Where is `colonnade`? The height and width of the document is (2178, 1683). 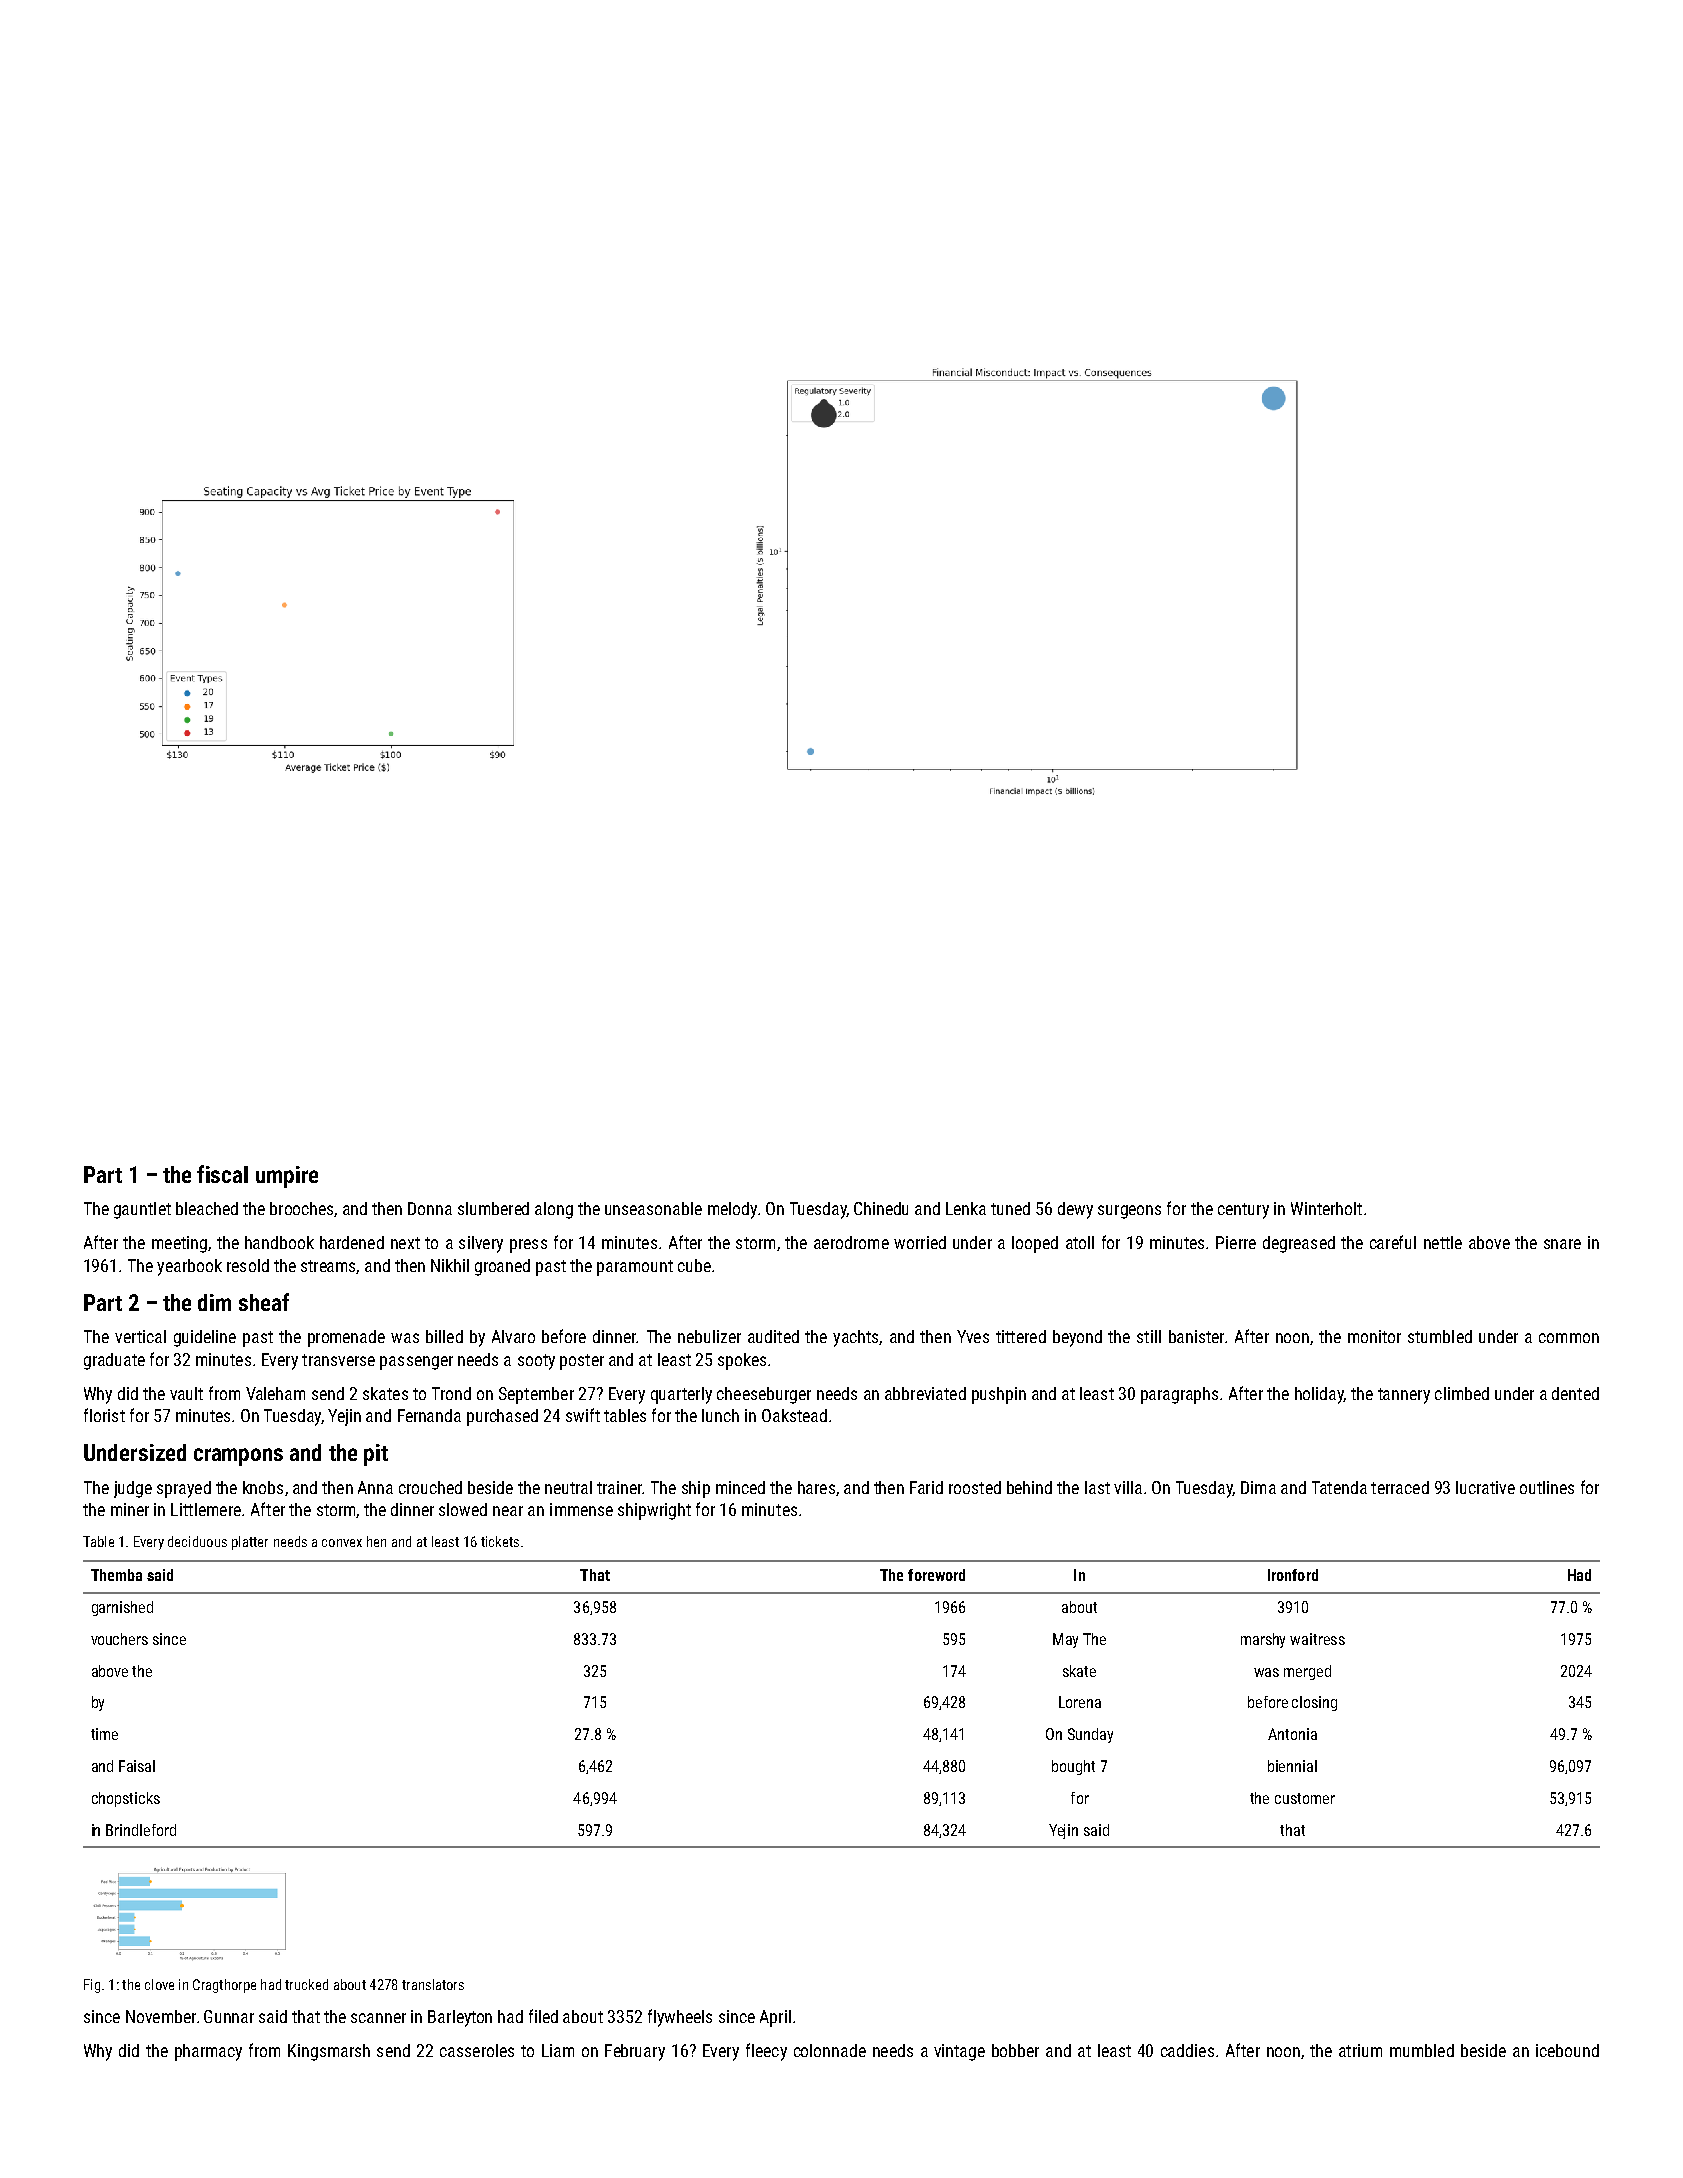 colonnade is located at coordinates (830, 2050).
